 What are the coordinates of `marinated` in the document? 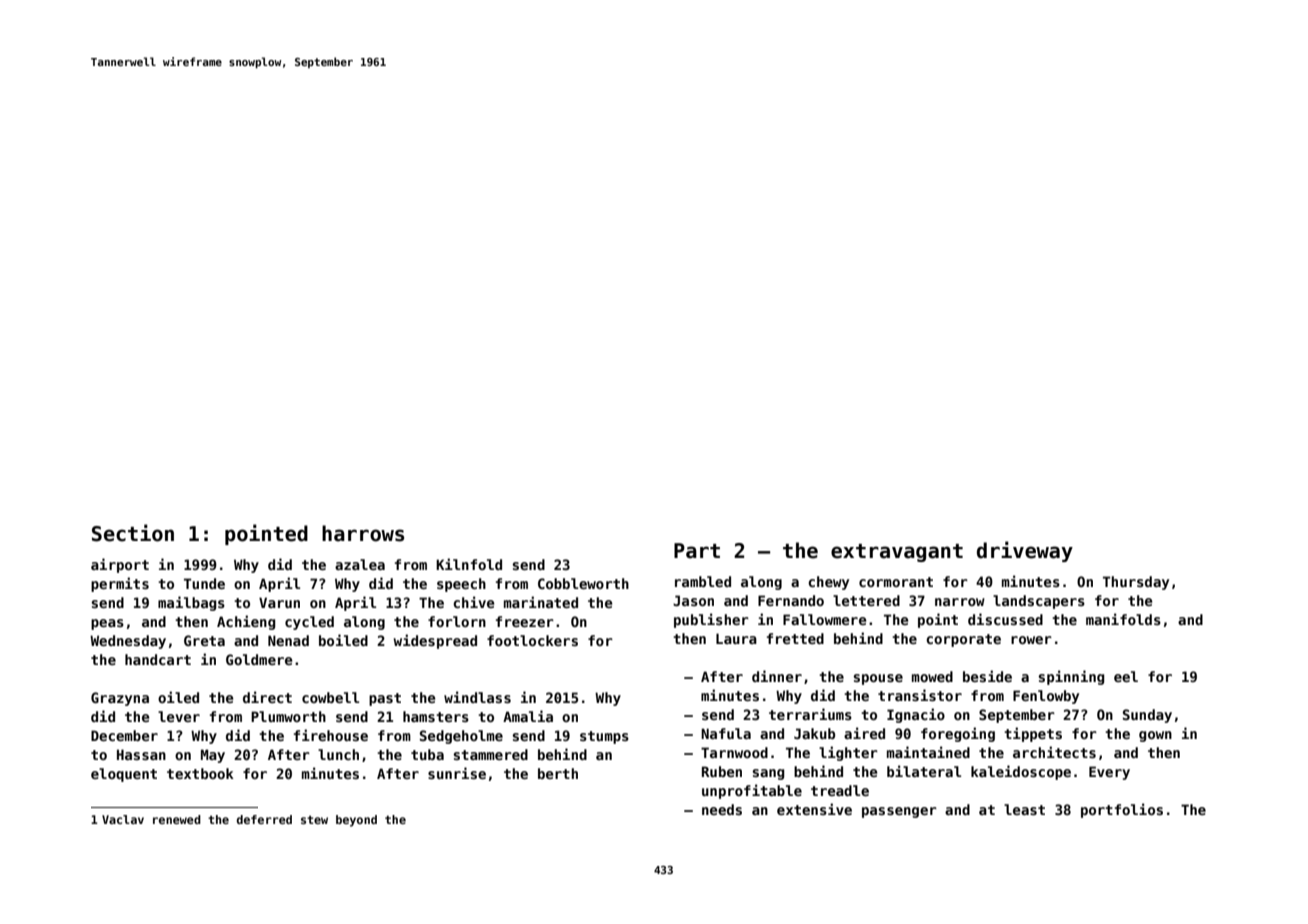 It's located at (541, 602).
